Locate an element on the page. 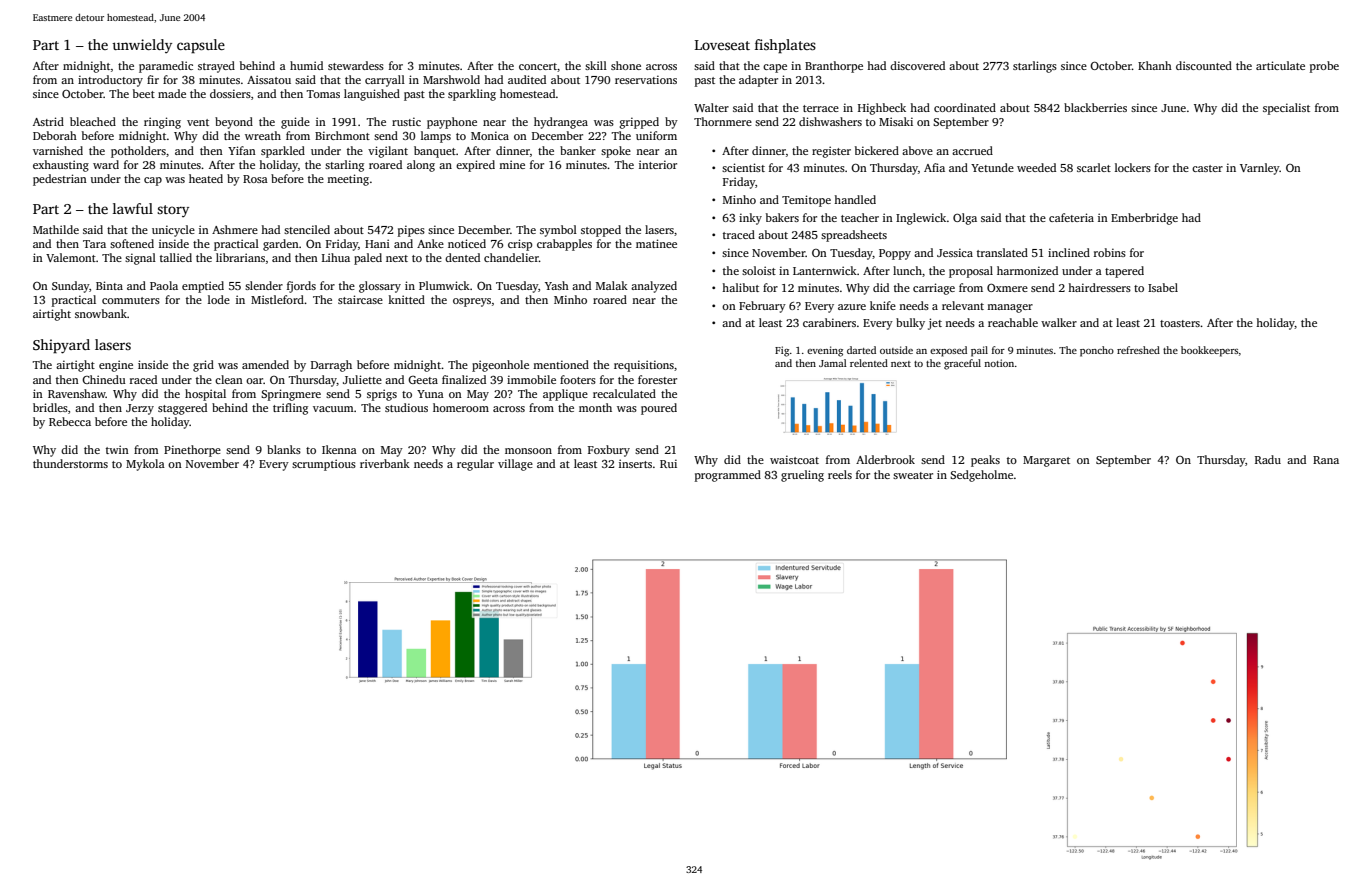 The height and width of the page is (887, 1372). Walter is located at coordinates (711, 107).
